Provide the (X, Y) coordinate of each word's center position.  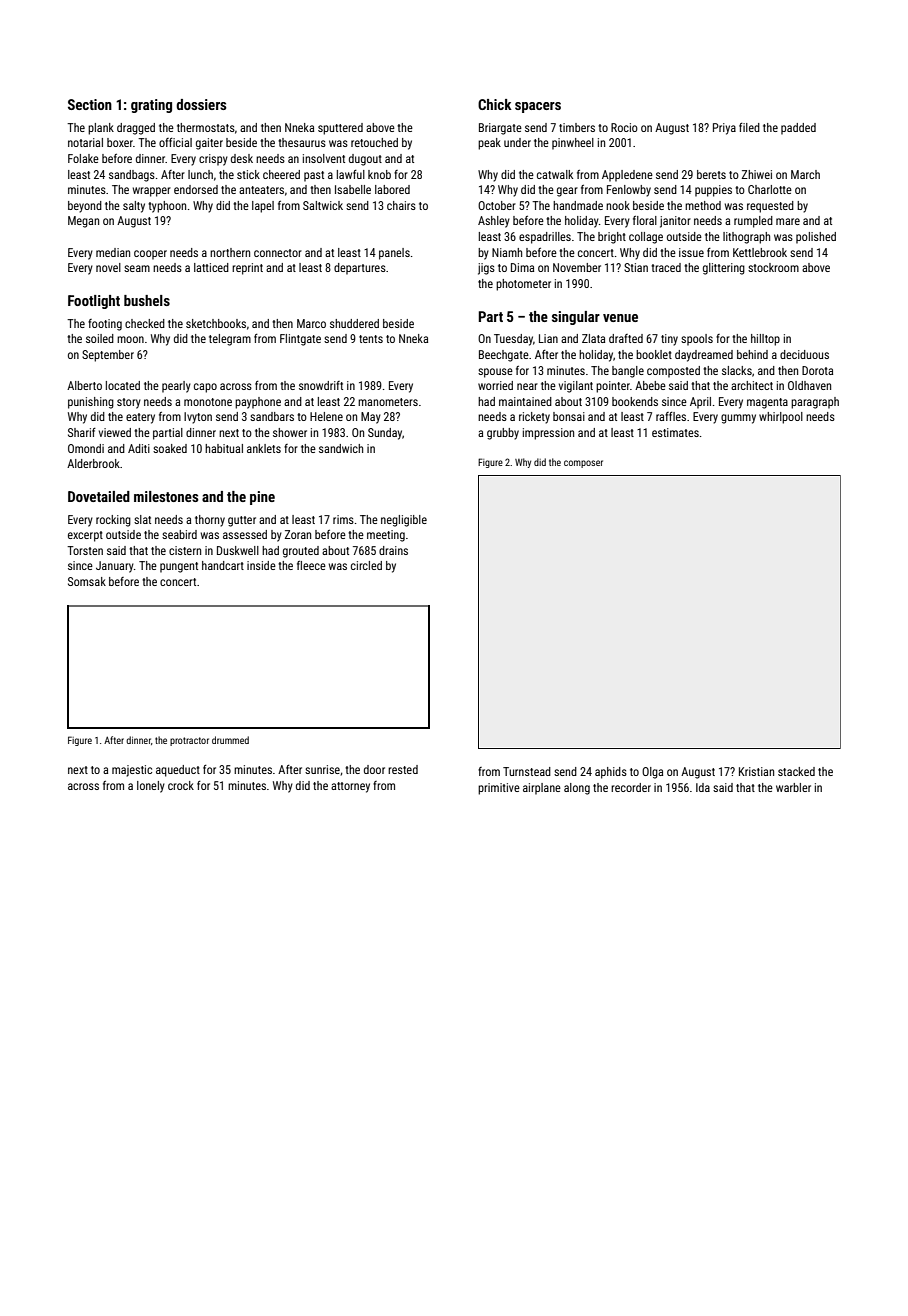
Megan (83, 222)
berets (711, 174)
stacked (796, 771)
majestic (132, 771)
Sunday (385, 434)
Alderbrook (93, 463)
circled (366, 565)
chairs (401, 205)
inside (261, 565)
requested (770, 207)
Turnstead (527, 771)
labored (392, 189)
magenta (767, 403)
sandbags (132, 176)
